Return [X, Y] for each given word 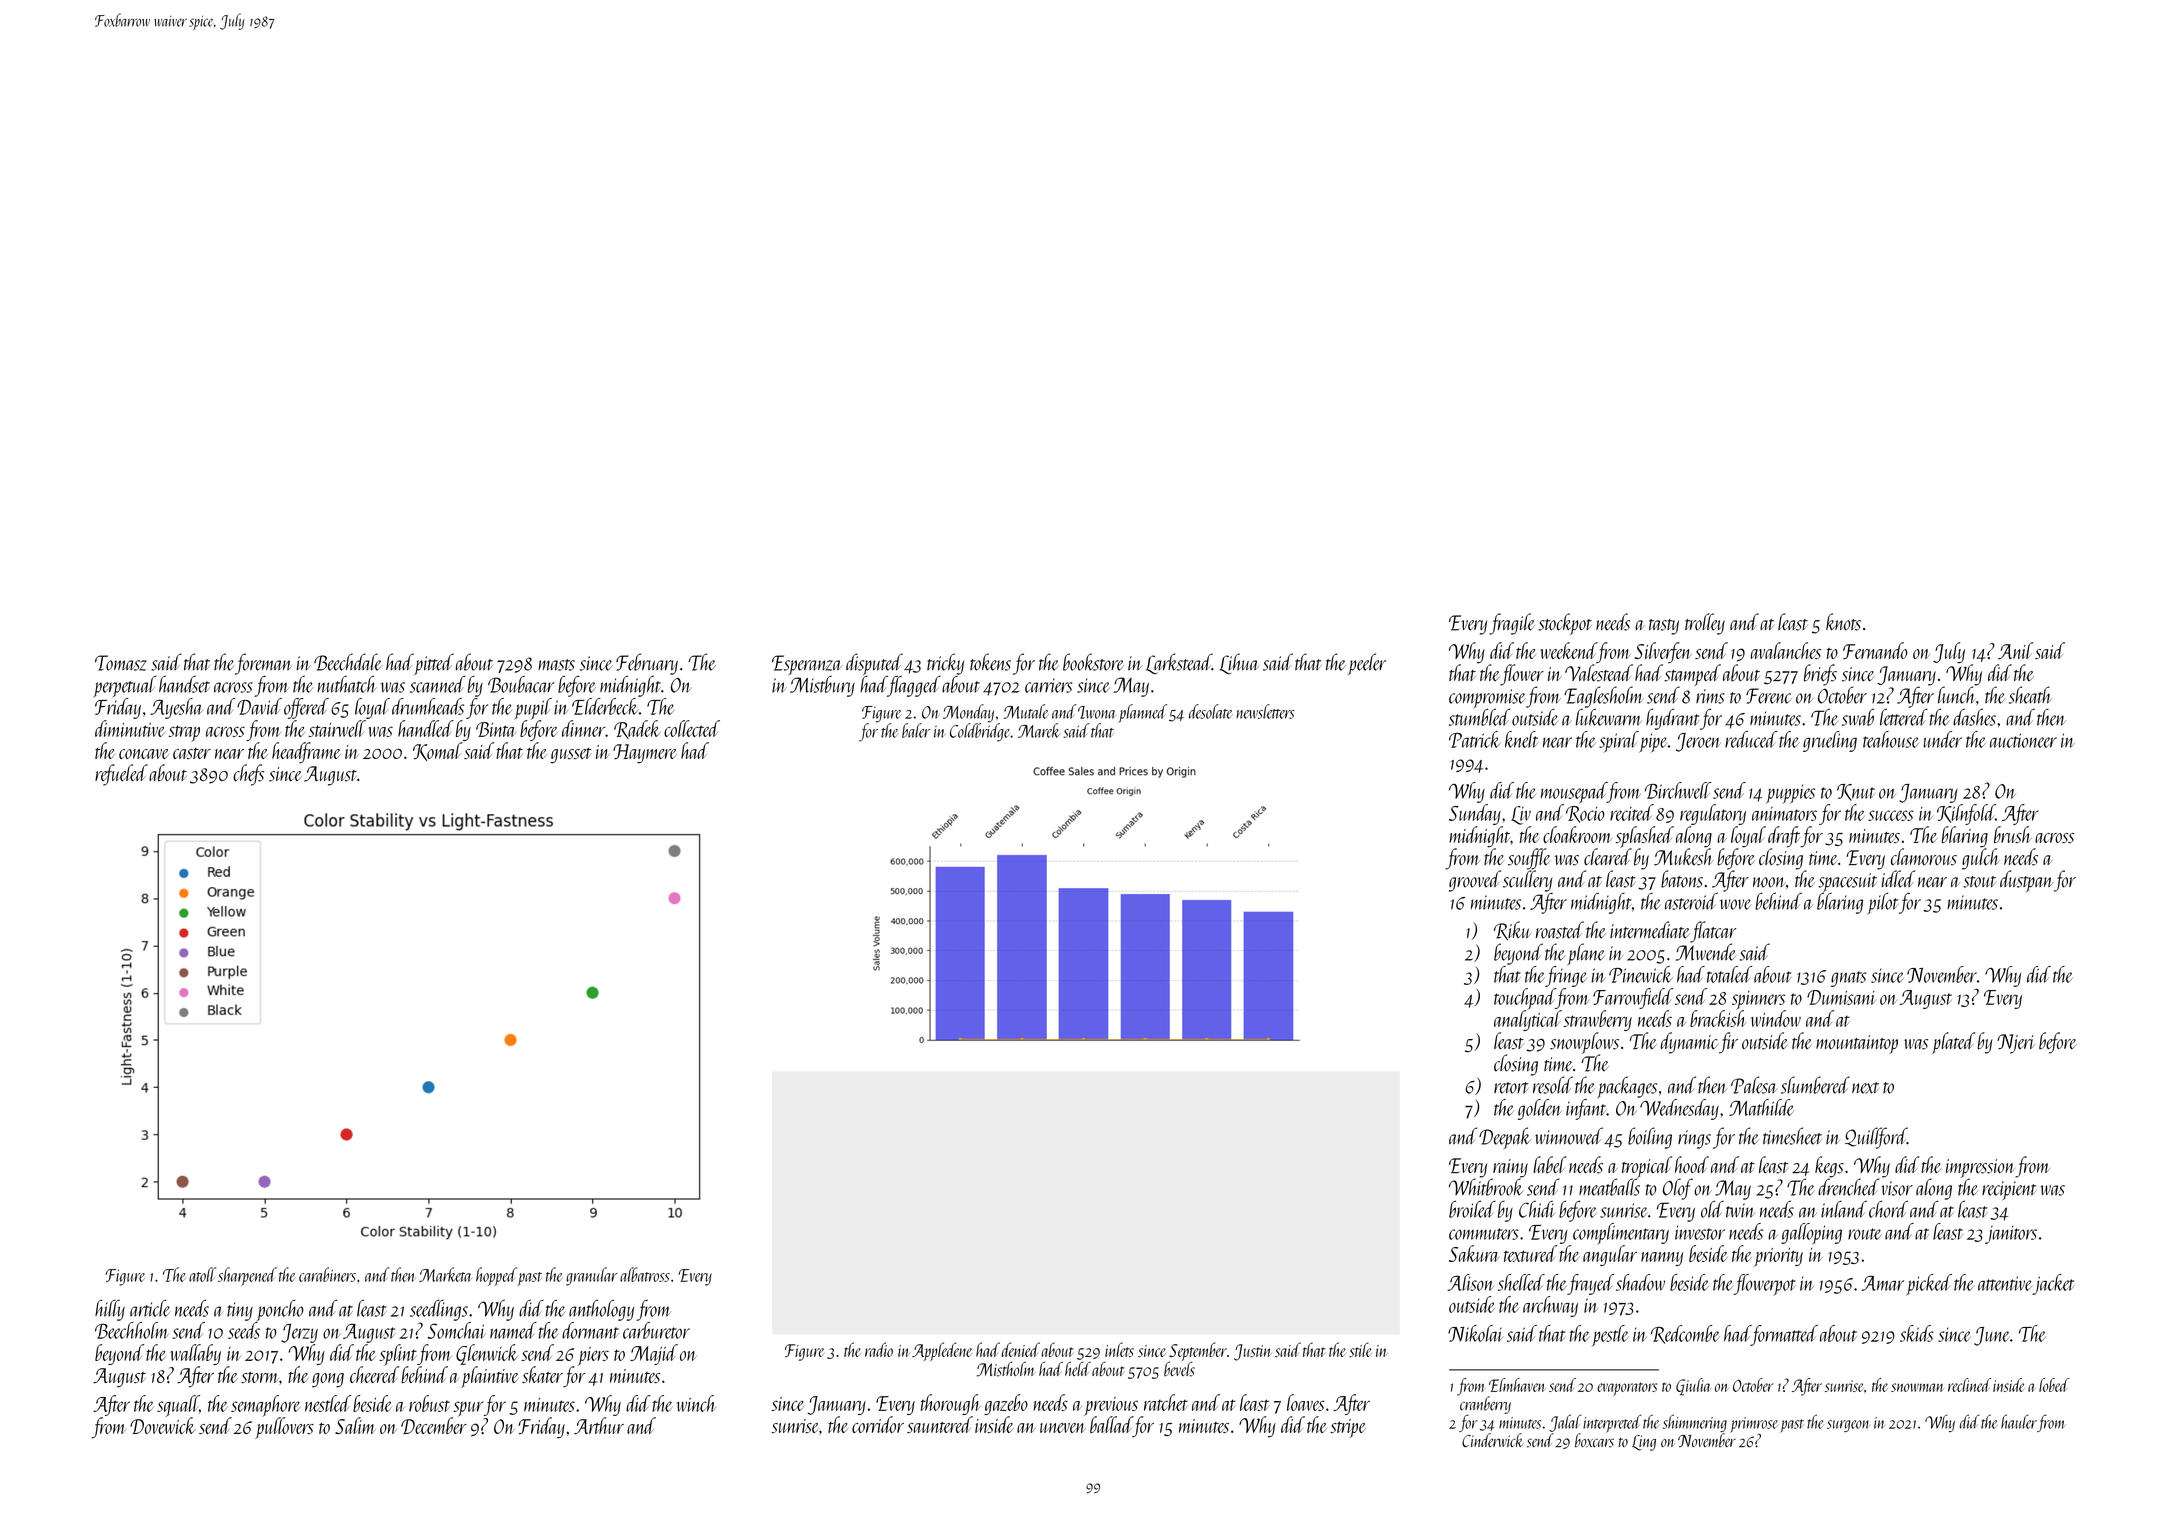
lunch [1957, 695]
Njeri [2016, 1044]
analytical [1528, 1020]
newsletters [1265, 711]
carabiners [327, 1274]
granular [592, 1276]
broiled [1472, 1209]
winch [696, 1403]
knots [1843, 622]
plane [1586, 954]
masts [556, 665]
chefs [248, 775]
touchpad [1525, 999]
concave [144, 754]
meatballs [1609, 1187]
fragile [1512, 624]
